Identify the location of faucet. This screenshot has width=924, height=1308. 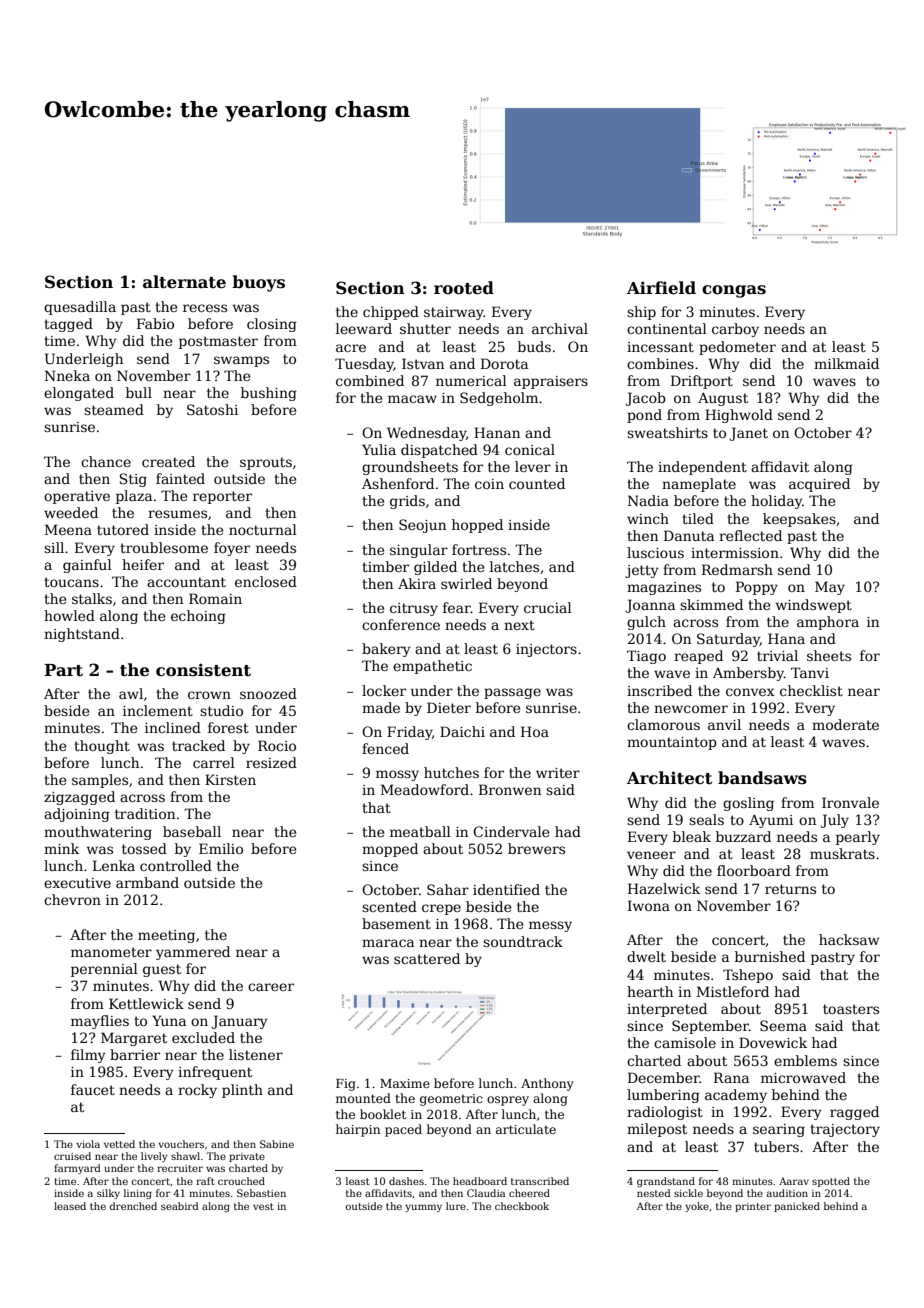
(93, 1089).
